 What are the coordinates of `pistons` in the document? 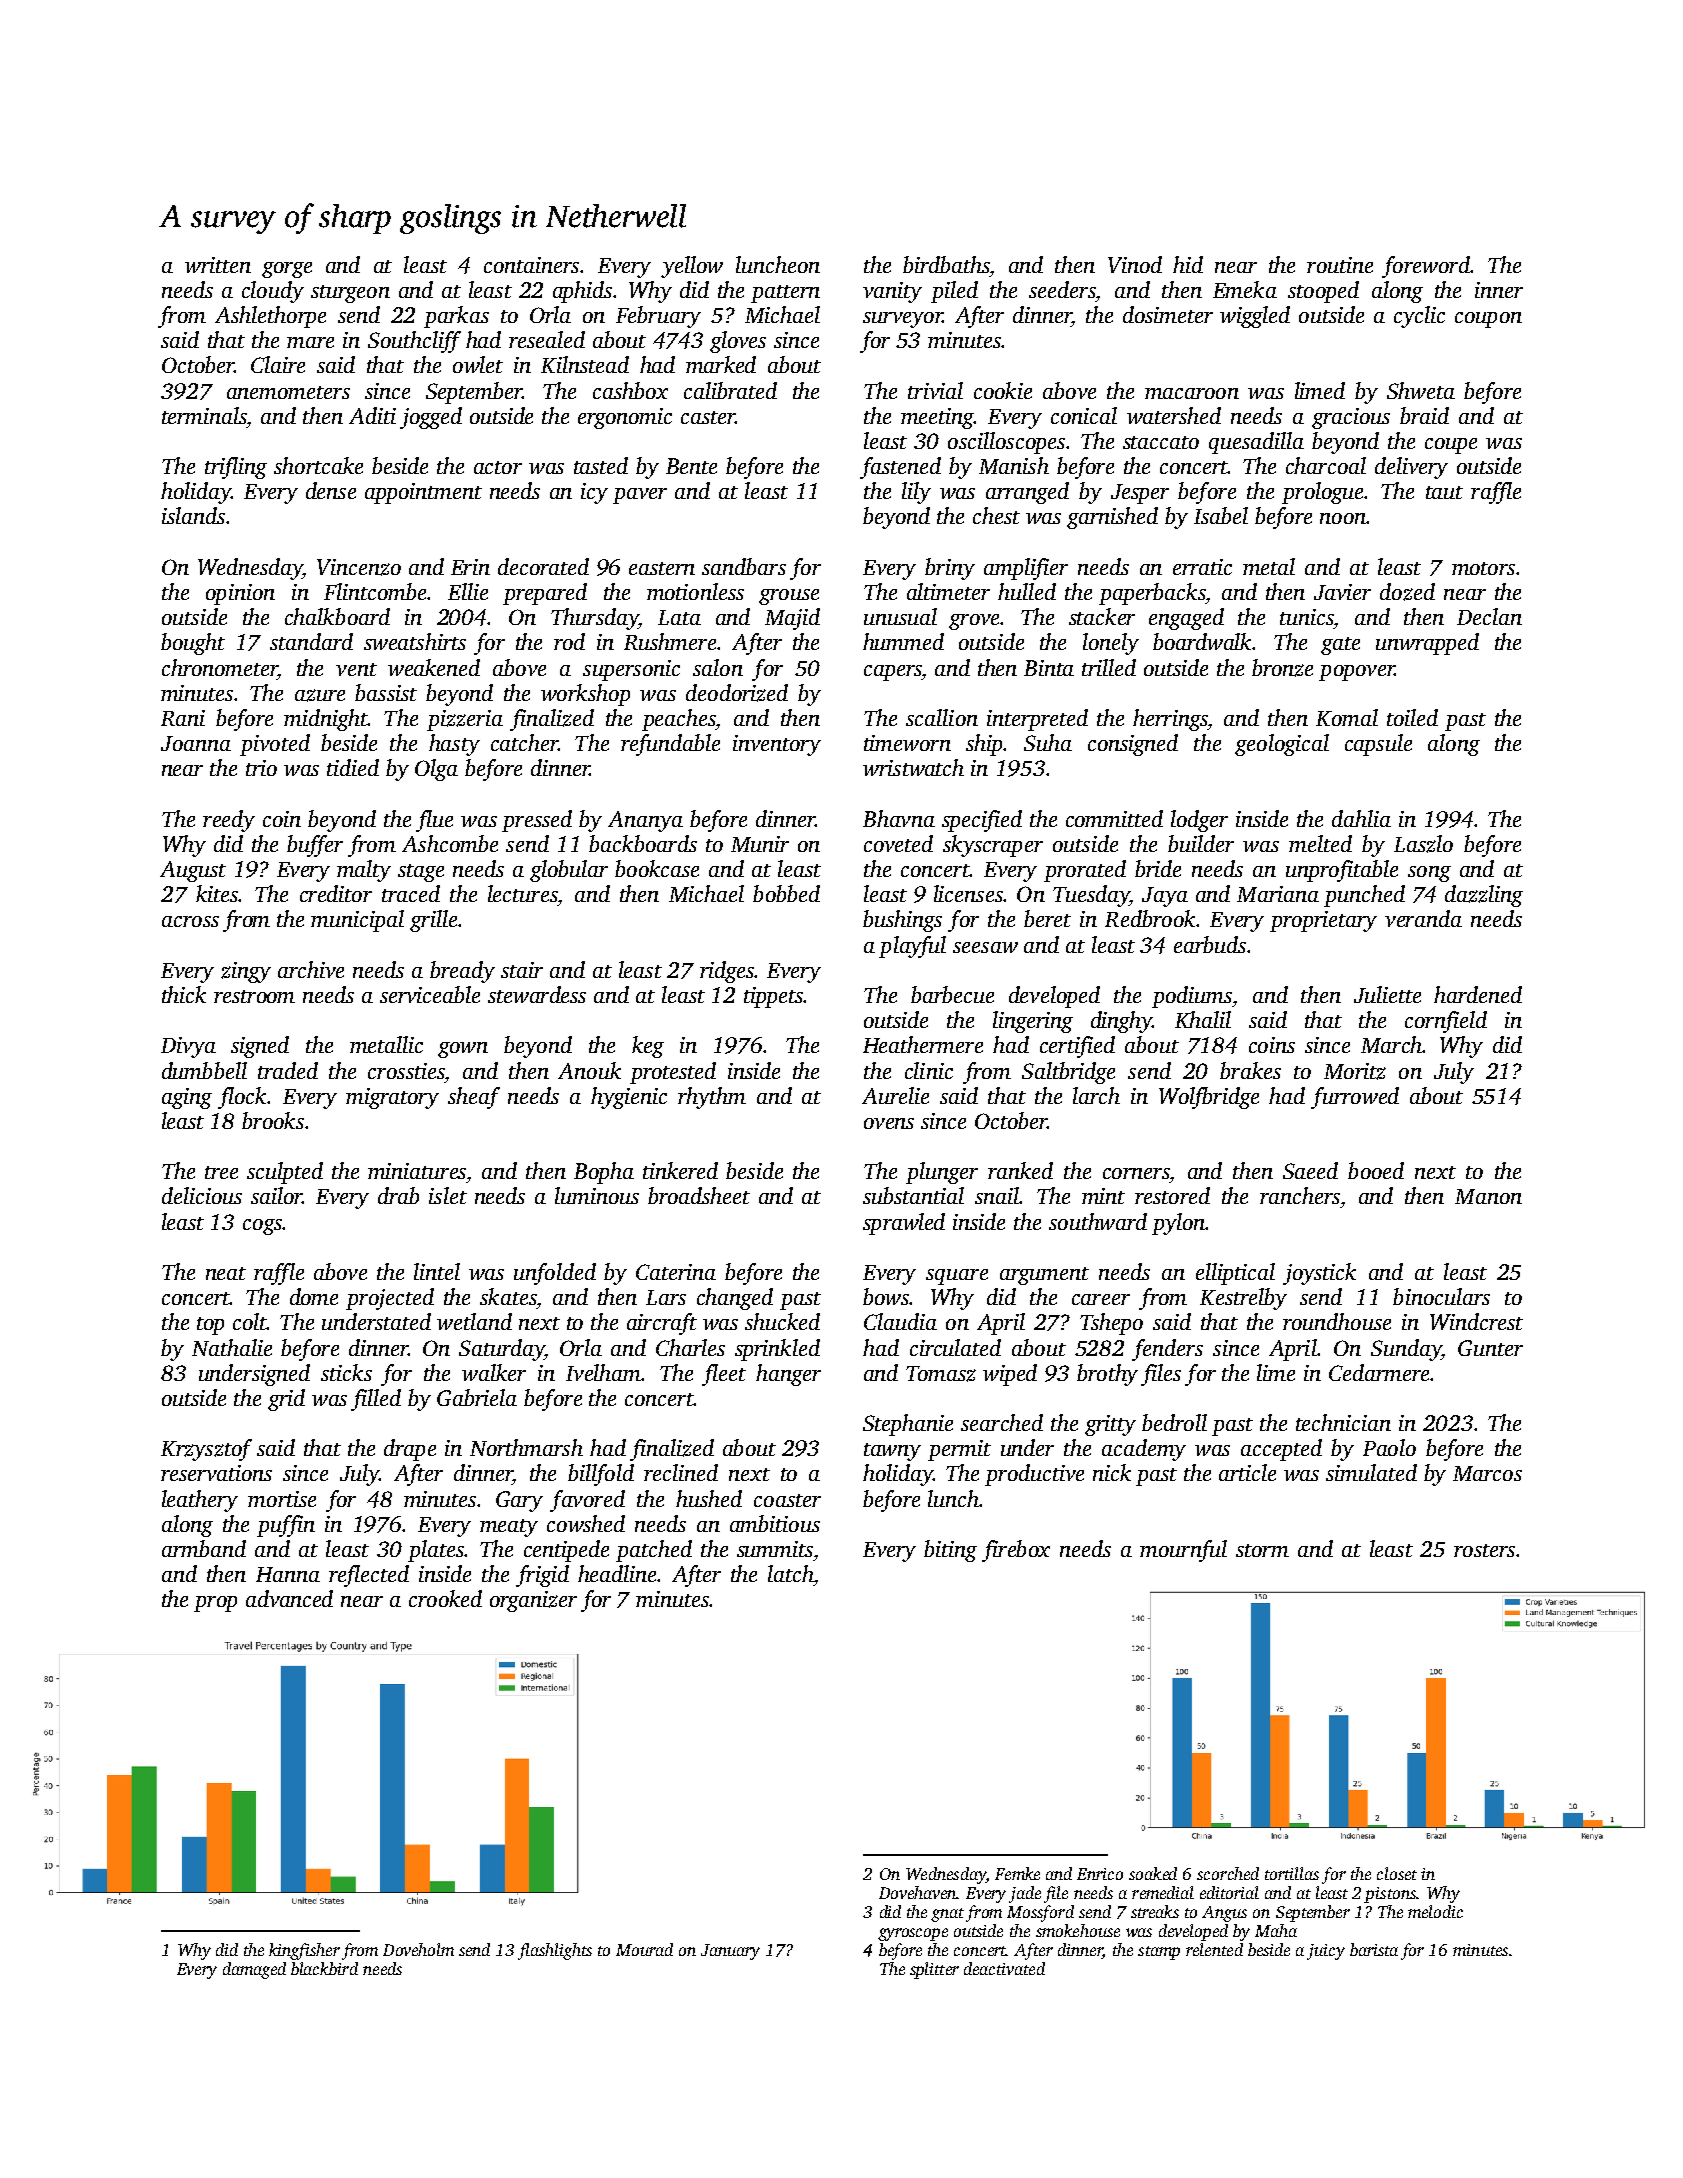 It's located at (1390, 1895).
